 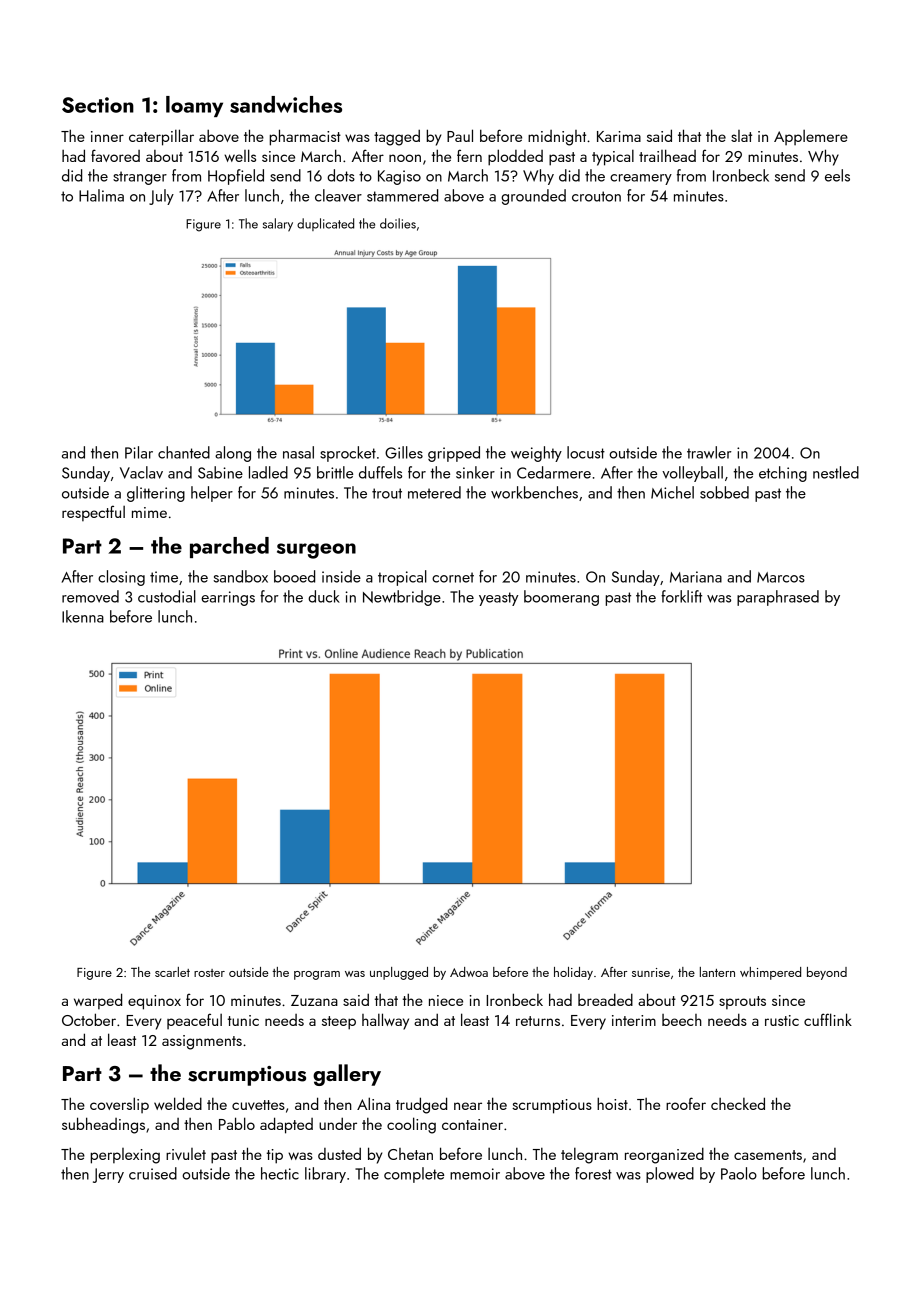 What do you see at coordinates (498, 599) in the image?
I see `yeasty` at bounding box center [498, 599].
